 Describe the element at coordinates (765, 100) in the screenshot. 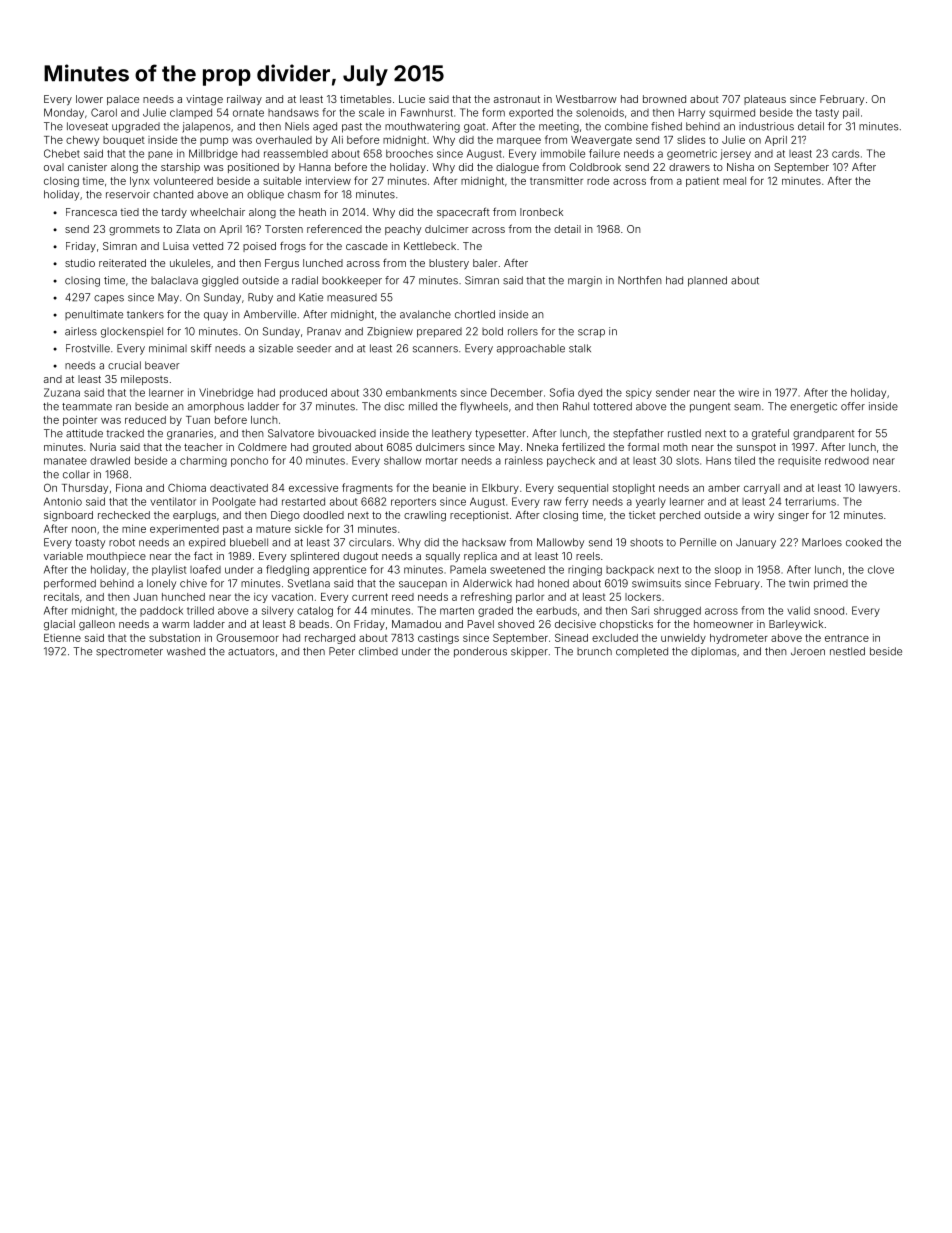

I see `plateaus` at that location.
